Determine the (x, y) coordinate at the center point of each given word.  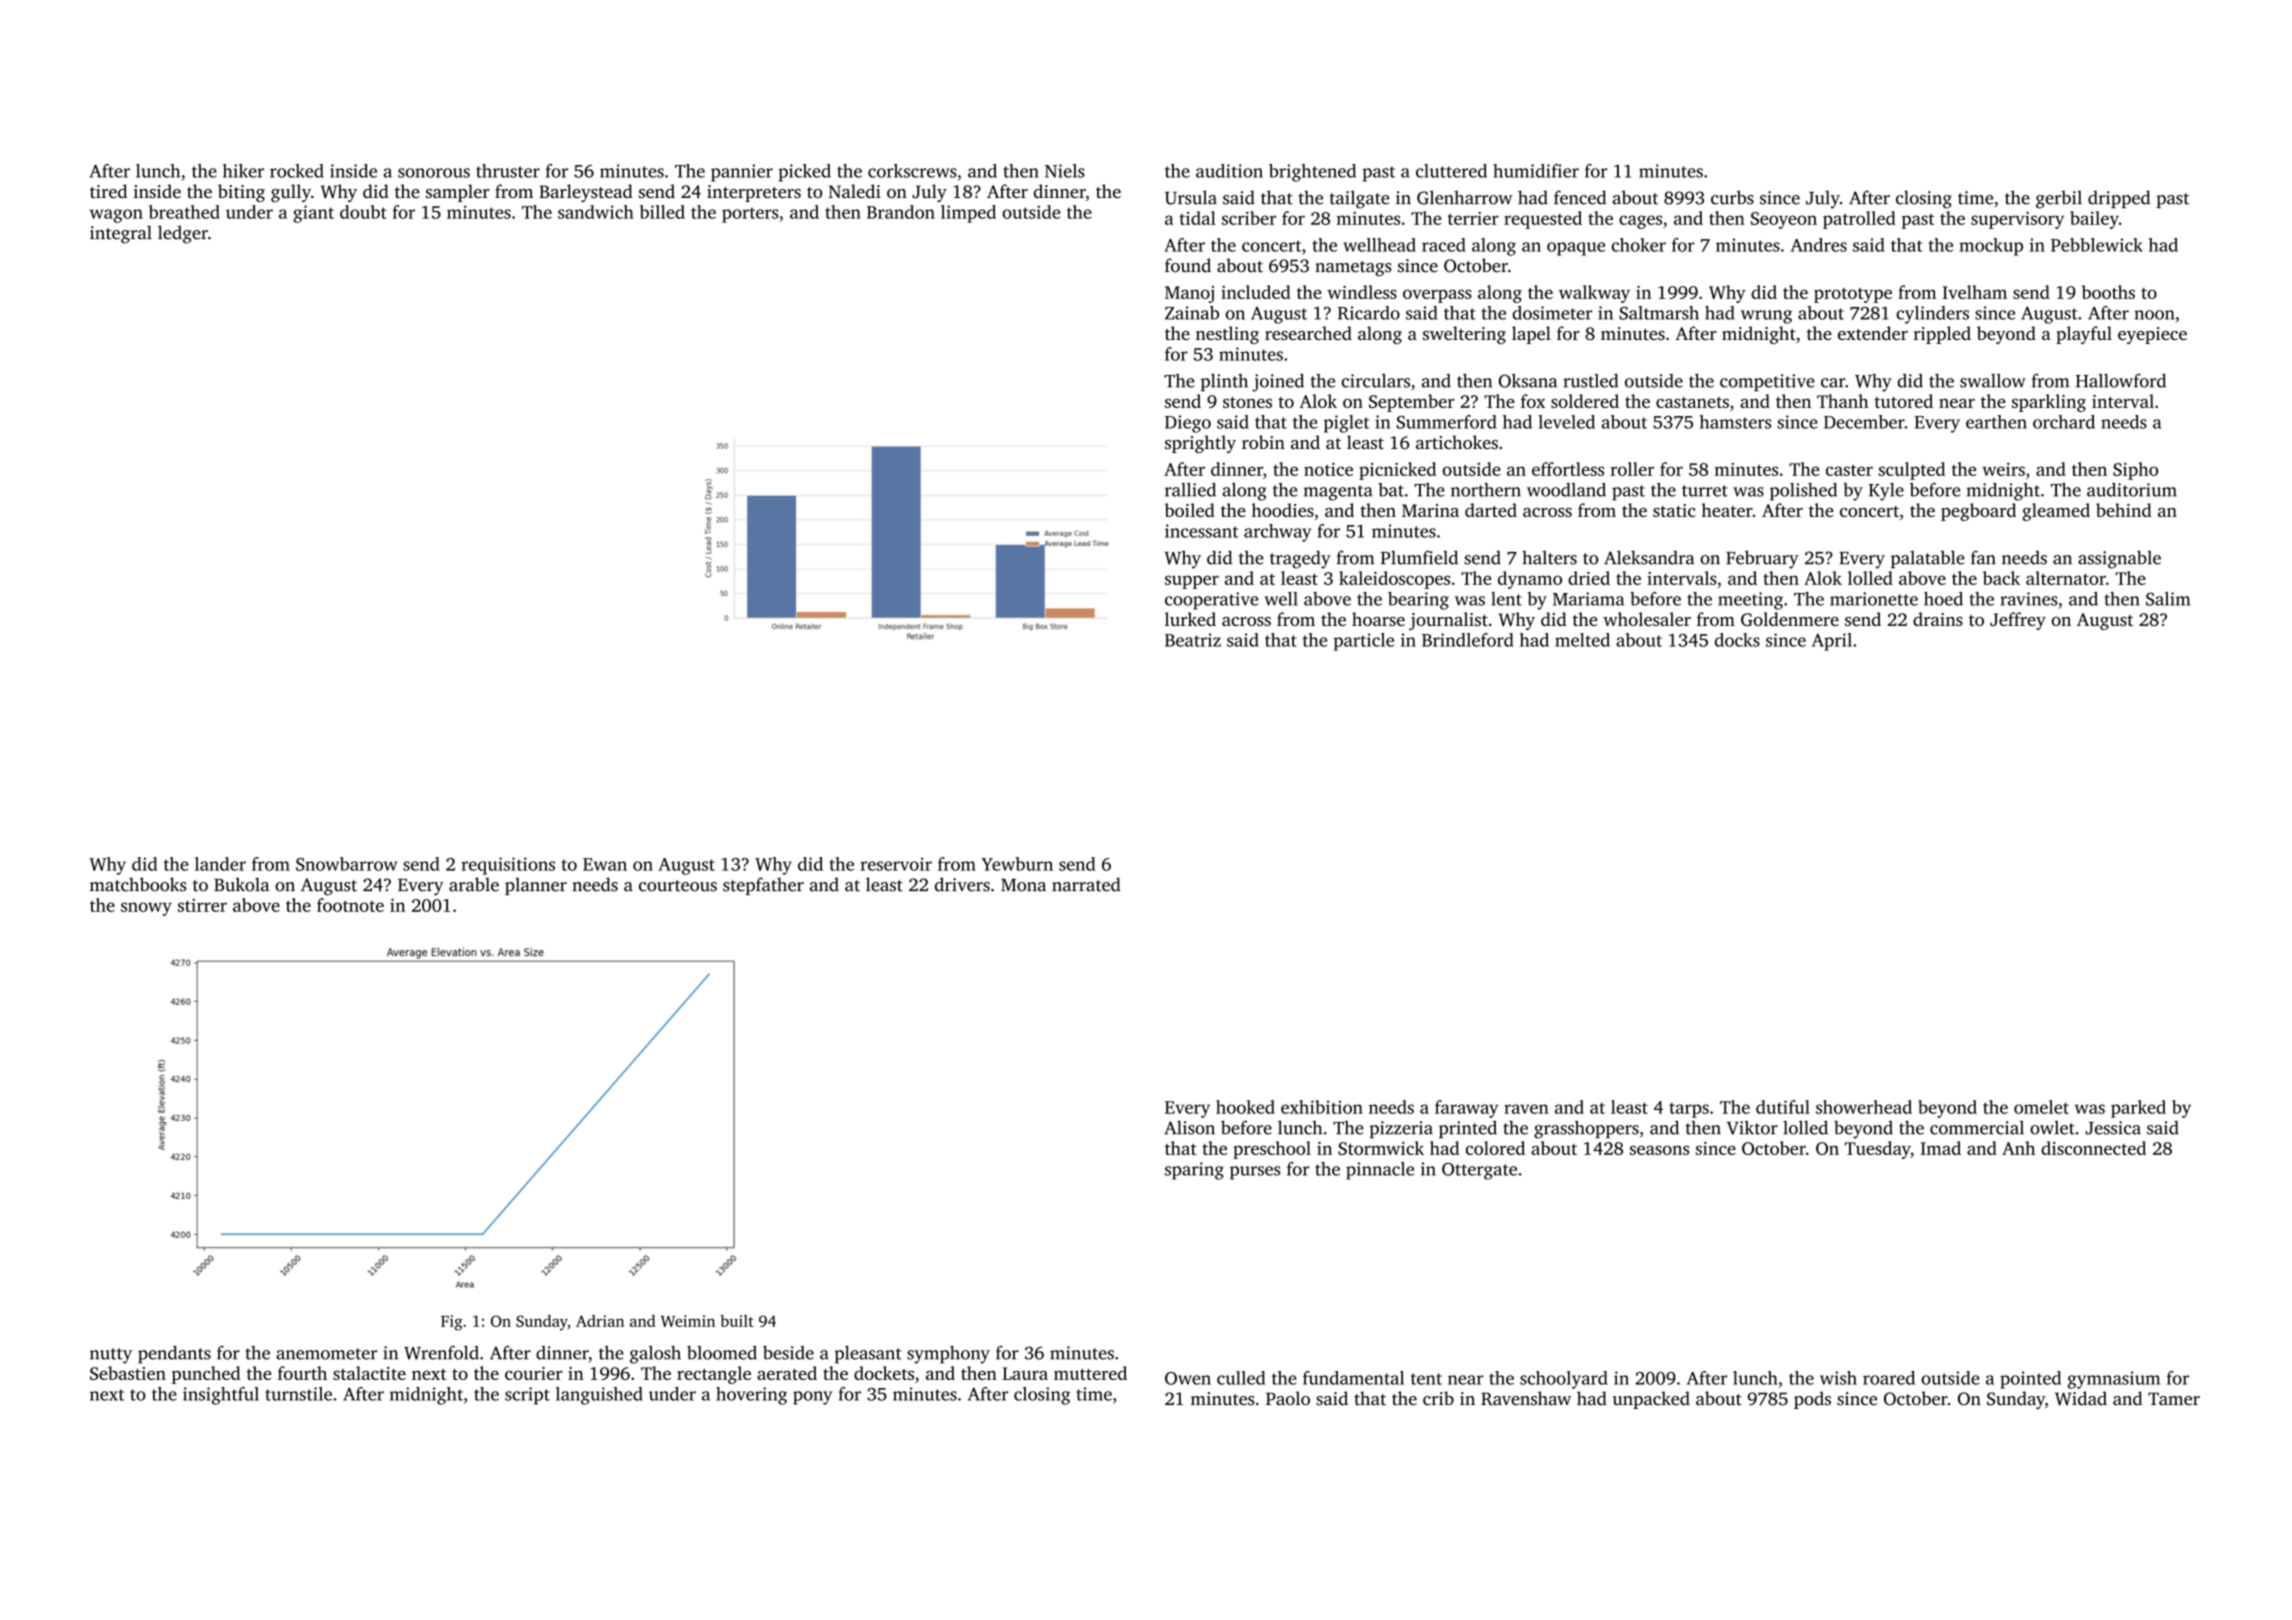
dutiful (1783, 1107)
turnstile (298, 1394)
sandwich (596, 212)
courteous (678, 886)
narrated (1086, 884)
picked (804, 173)
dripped (2119, 199)
